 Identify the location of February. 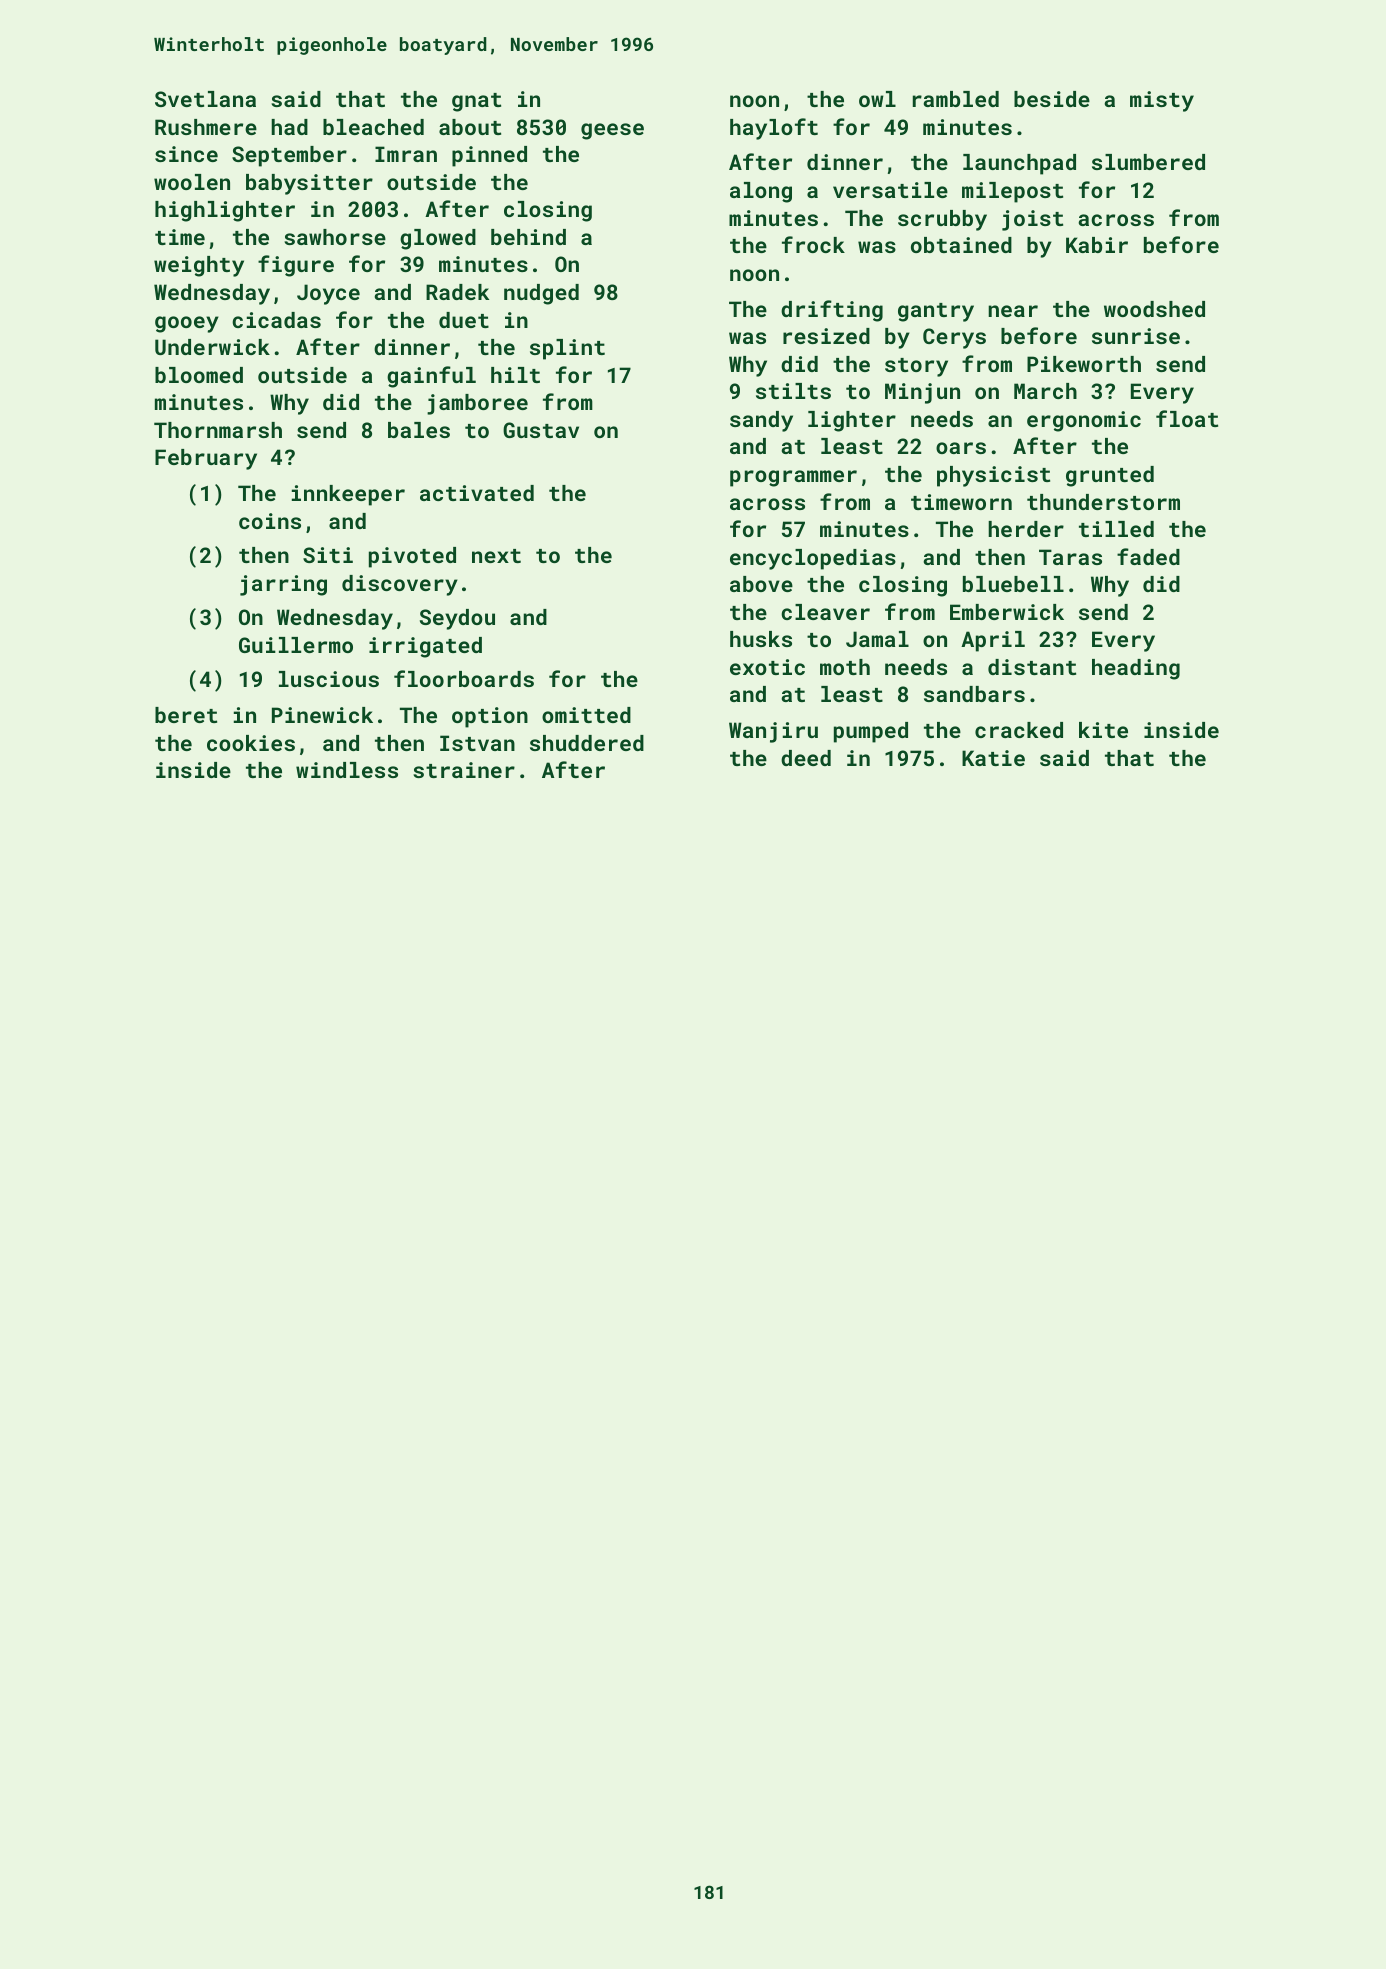
(206, 459).
